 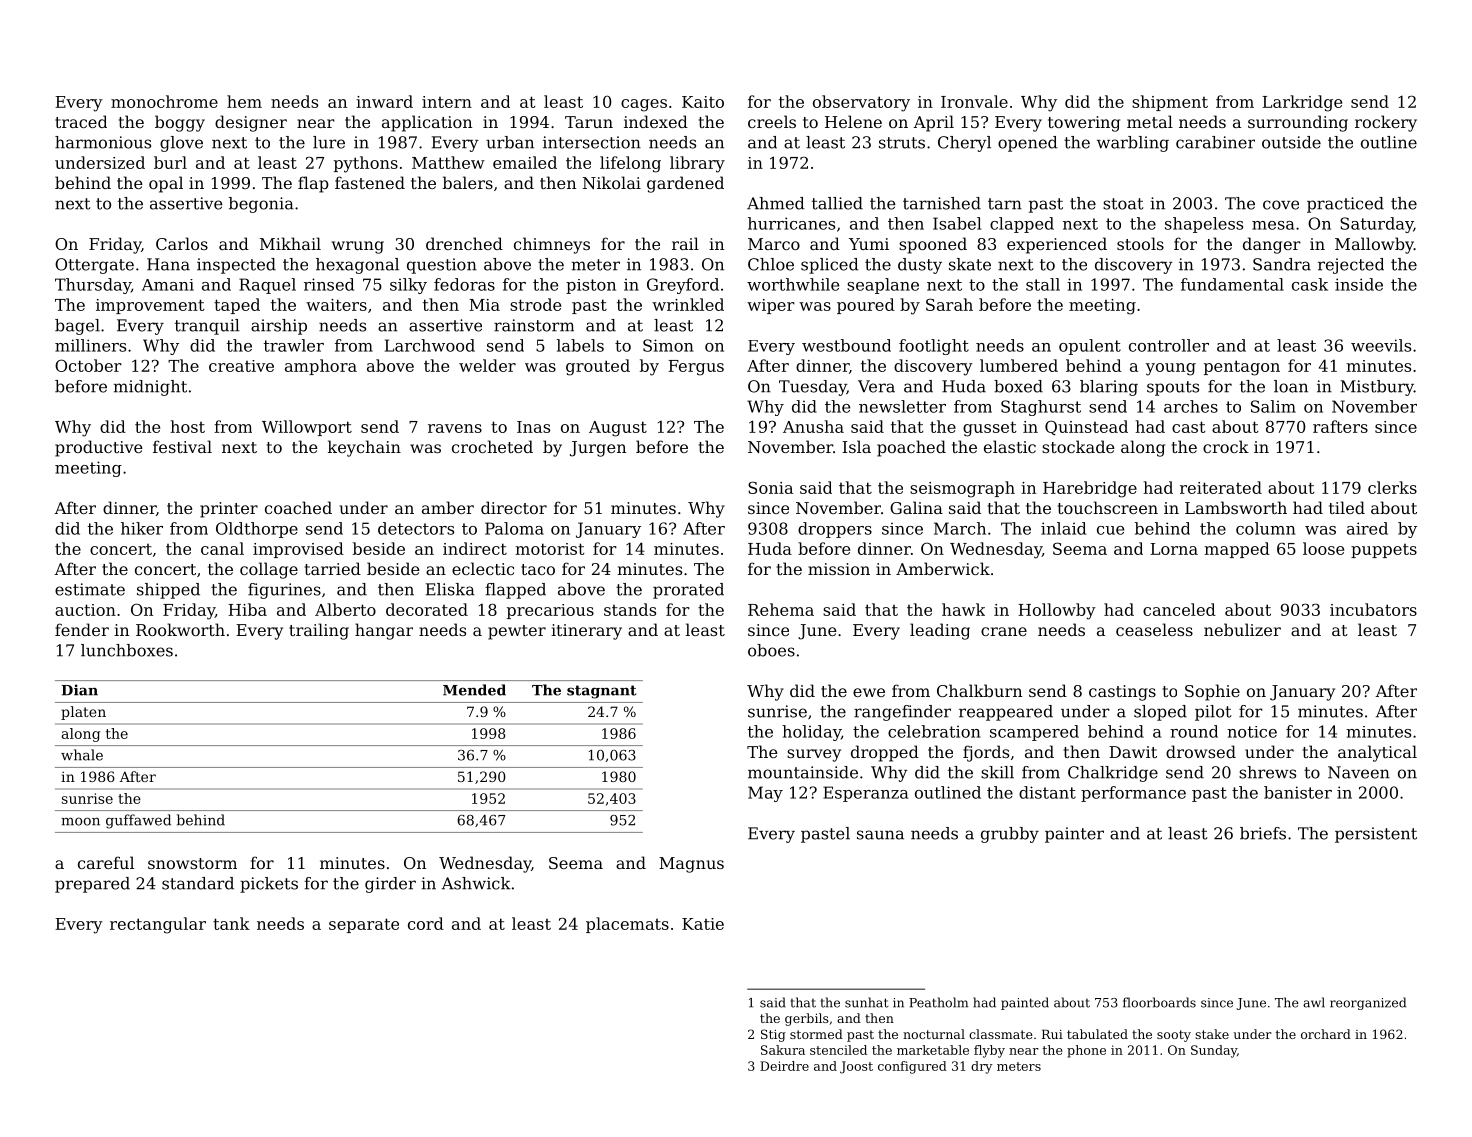 What do you see at coordinates (703, 924) in the screenshot?
I see `Katie` at bounding box center [703, 924].
